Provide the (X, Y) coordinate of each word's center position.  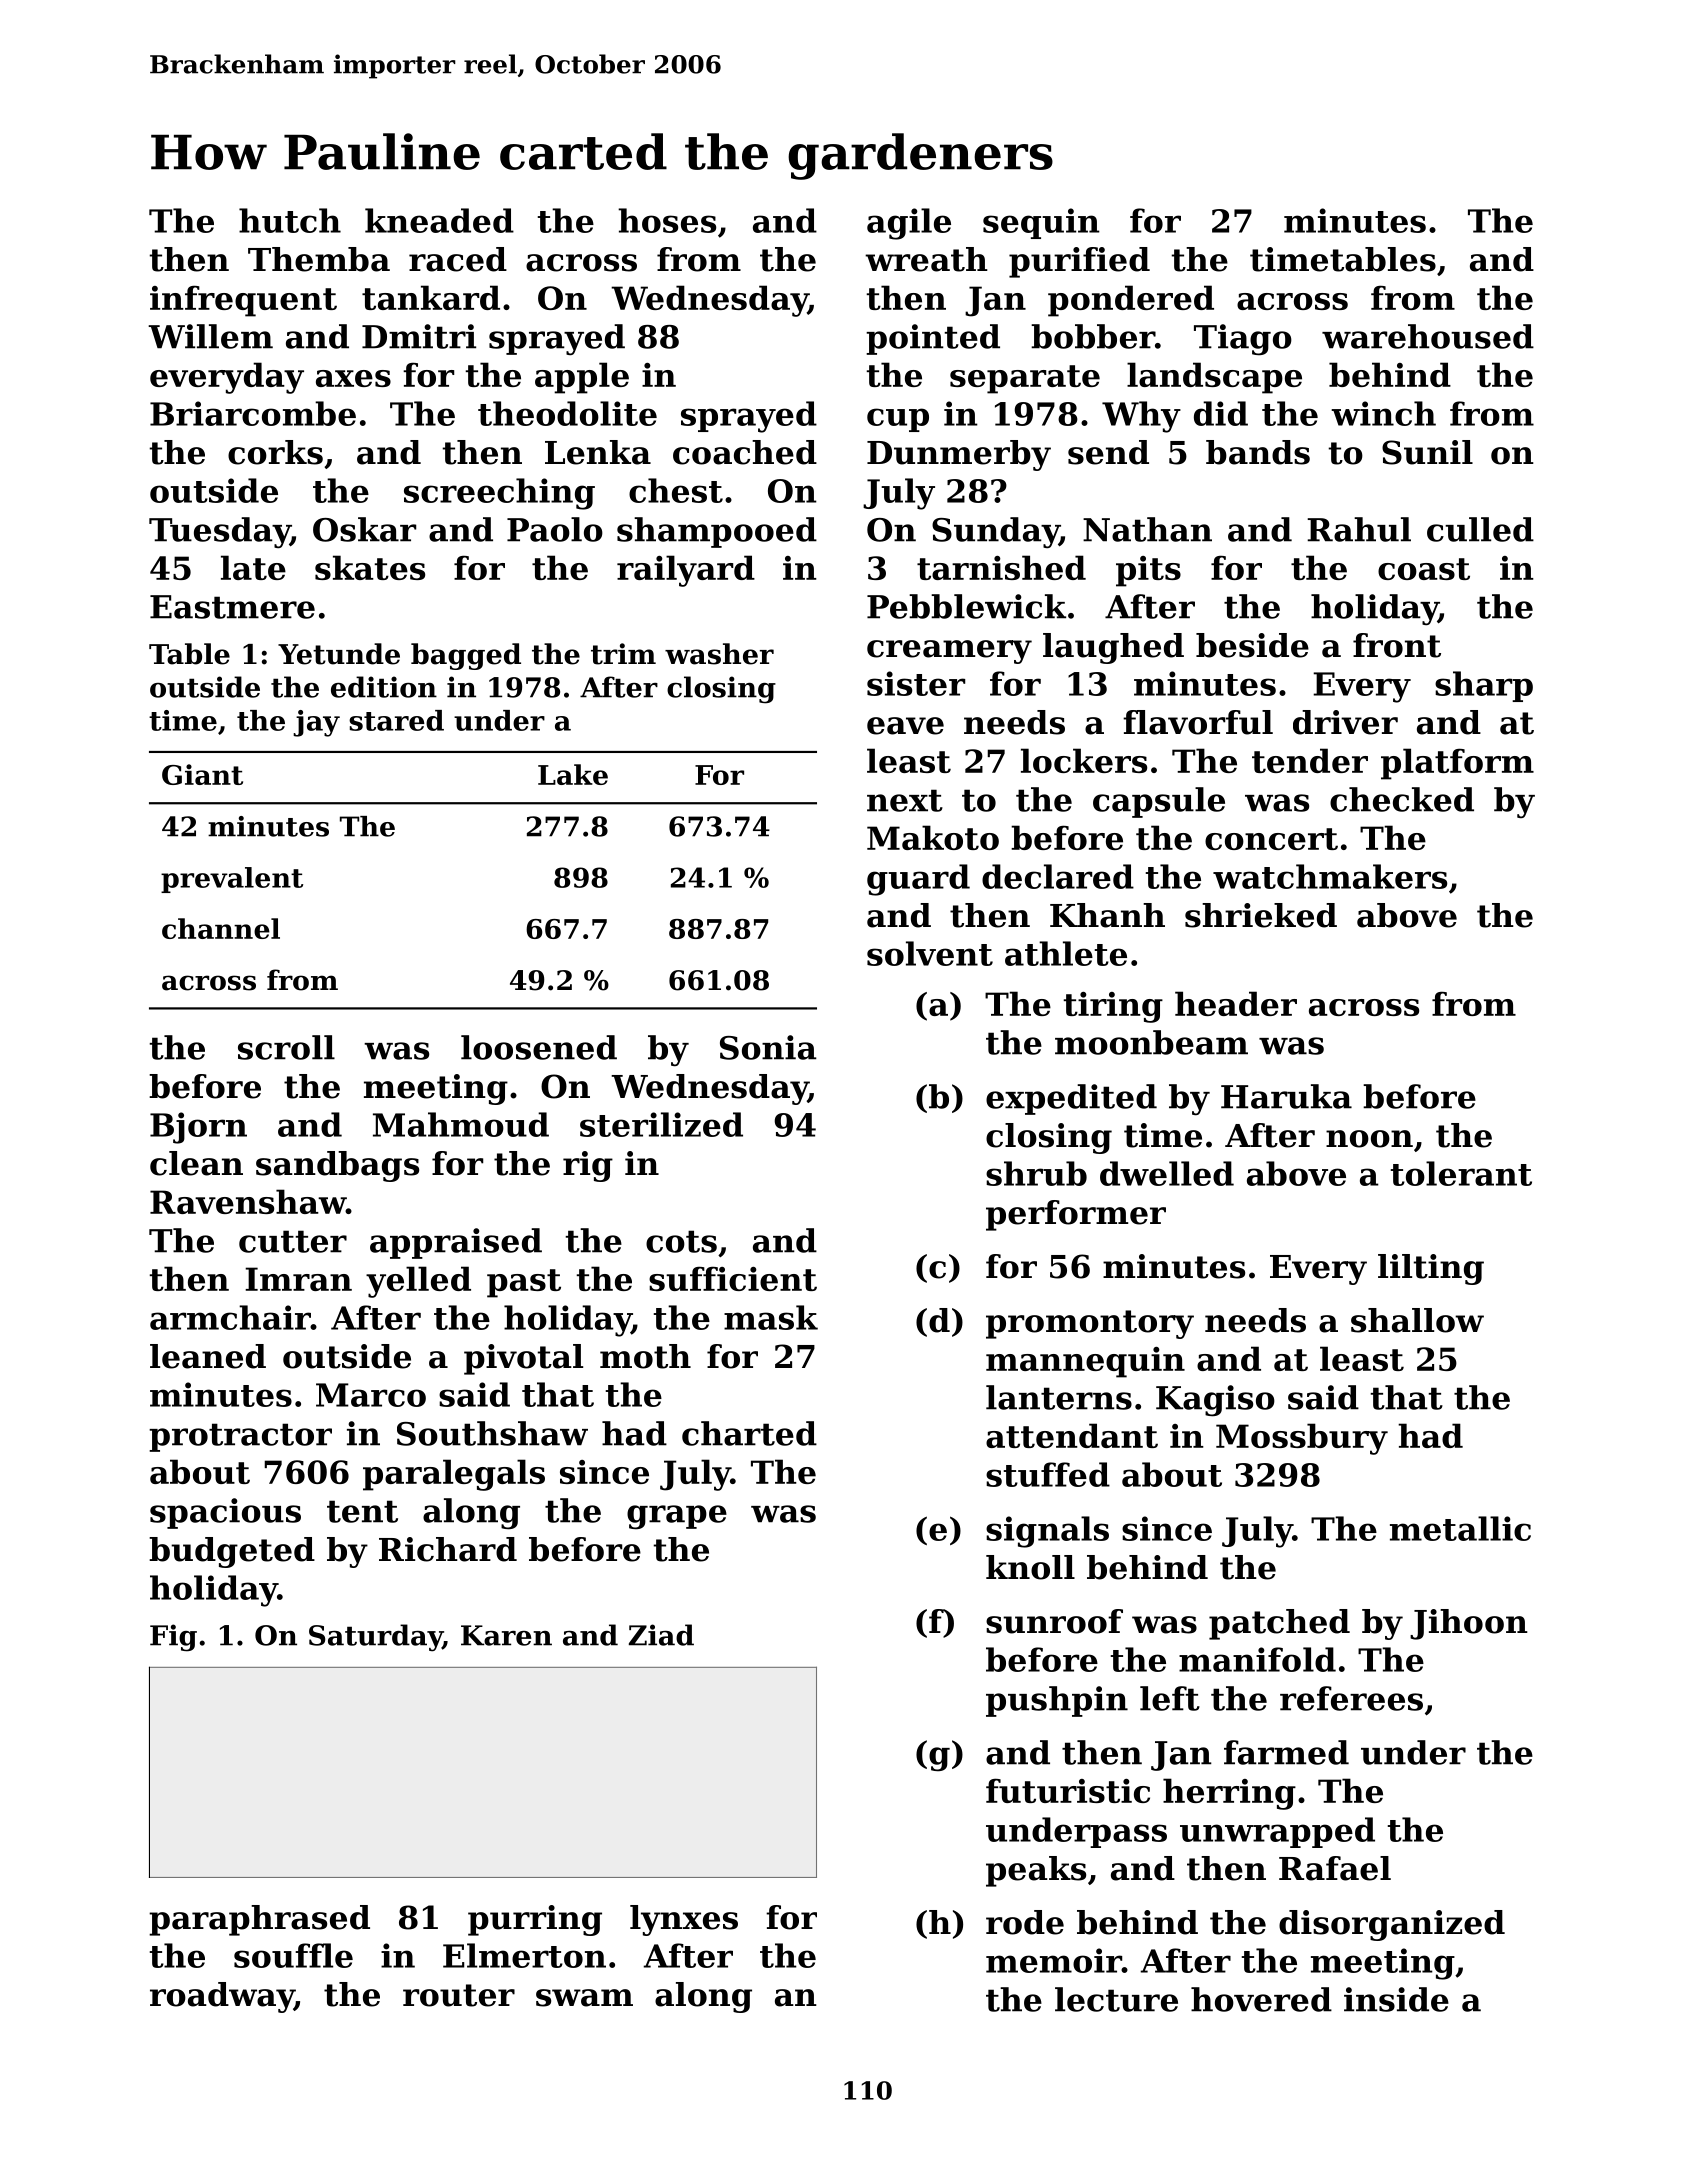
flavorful (1198, 722)
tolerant (1461, 1173)
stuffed (1048, 1474)
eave (905, 726)
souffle (293, 1955)
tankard (431, 297)
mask (771, 1317)
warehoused (1428, 336)
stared (396, 720)
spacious (225, 1513)
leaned (208, 1356)
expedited (1071, 1099)
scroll (286, 1047)
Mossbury (1302, 1439)
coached (745, 452)
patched (1279, 1624)
